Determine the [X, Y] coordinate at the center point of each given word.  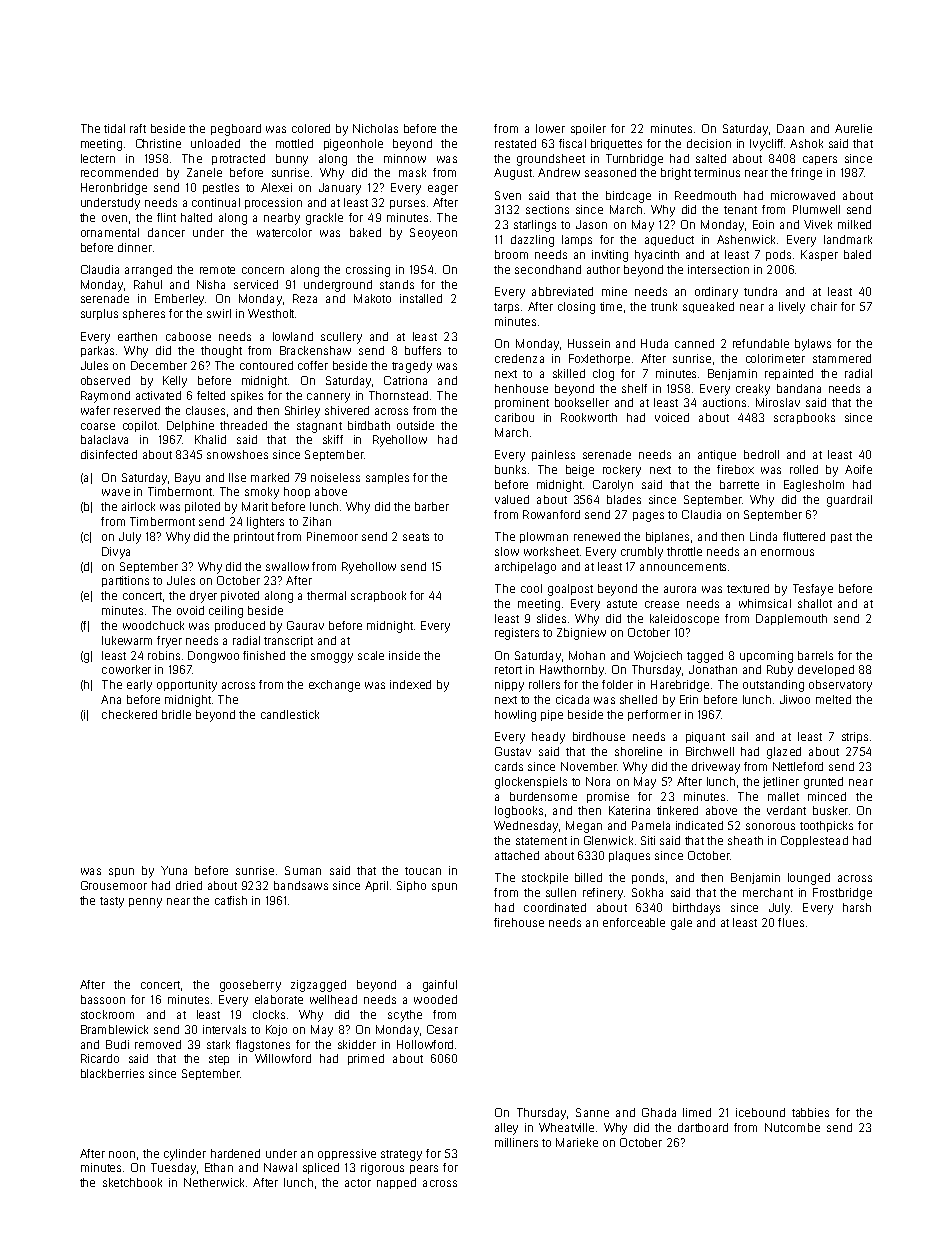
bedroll [761, 454]
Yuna [174, 870]
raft [138, 128]
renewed [597, 536]
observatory [840, 686]
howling [515, 716]
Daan [790, 128]
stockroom [107, 1014]
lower [550, 128]
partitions [125, 581]
